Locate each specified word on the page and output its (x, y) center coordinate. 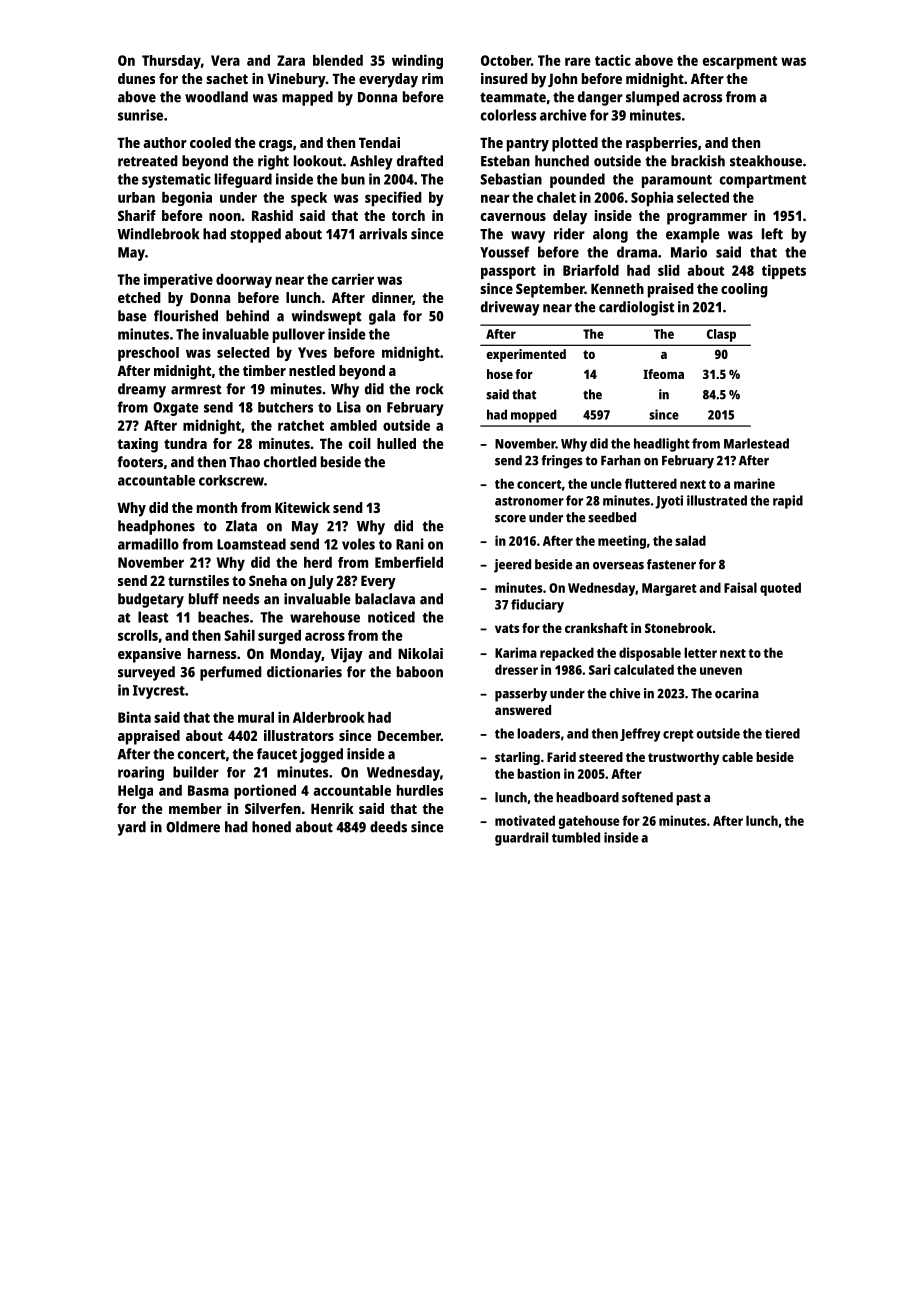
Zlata (241, 526)
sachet (227, 78)
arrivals (383, 234)
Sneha (268, 580)
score (510, 519)
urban (136, 197)
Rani (410, 544)
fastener (671, 564)
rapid (788, 502)
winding (417, 61)
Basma (208, 790)
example (693, 235)
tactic (613, 60)
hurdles (420, 790)
